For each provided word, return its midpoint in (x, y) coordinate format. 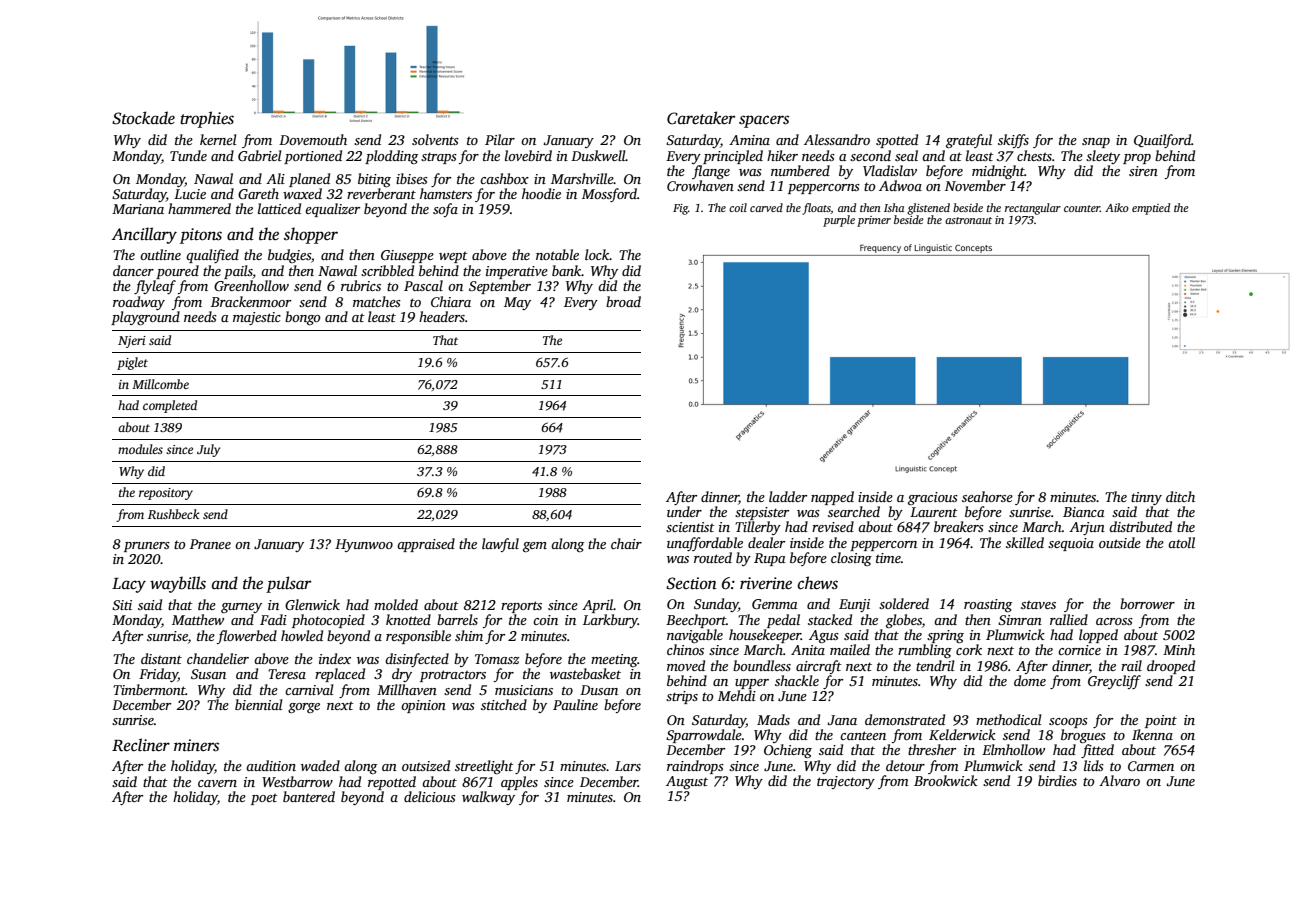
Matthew (198, 619)
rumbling (925, 651)
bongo (302, 318)
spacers (764, 121)
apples (519, 783)
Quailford (1162, 141)
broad (623, 301)
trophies (207, 119)
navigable (695, 636)
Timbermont (149, 689)
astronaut (968, 220)
